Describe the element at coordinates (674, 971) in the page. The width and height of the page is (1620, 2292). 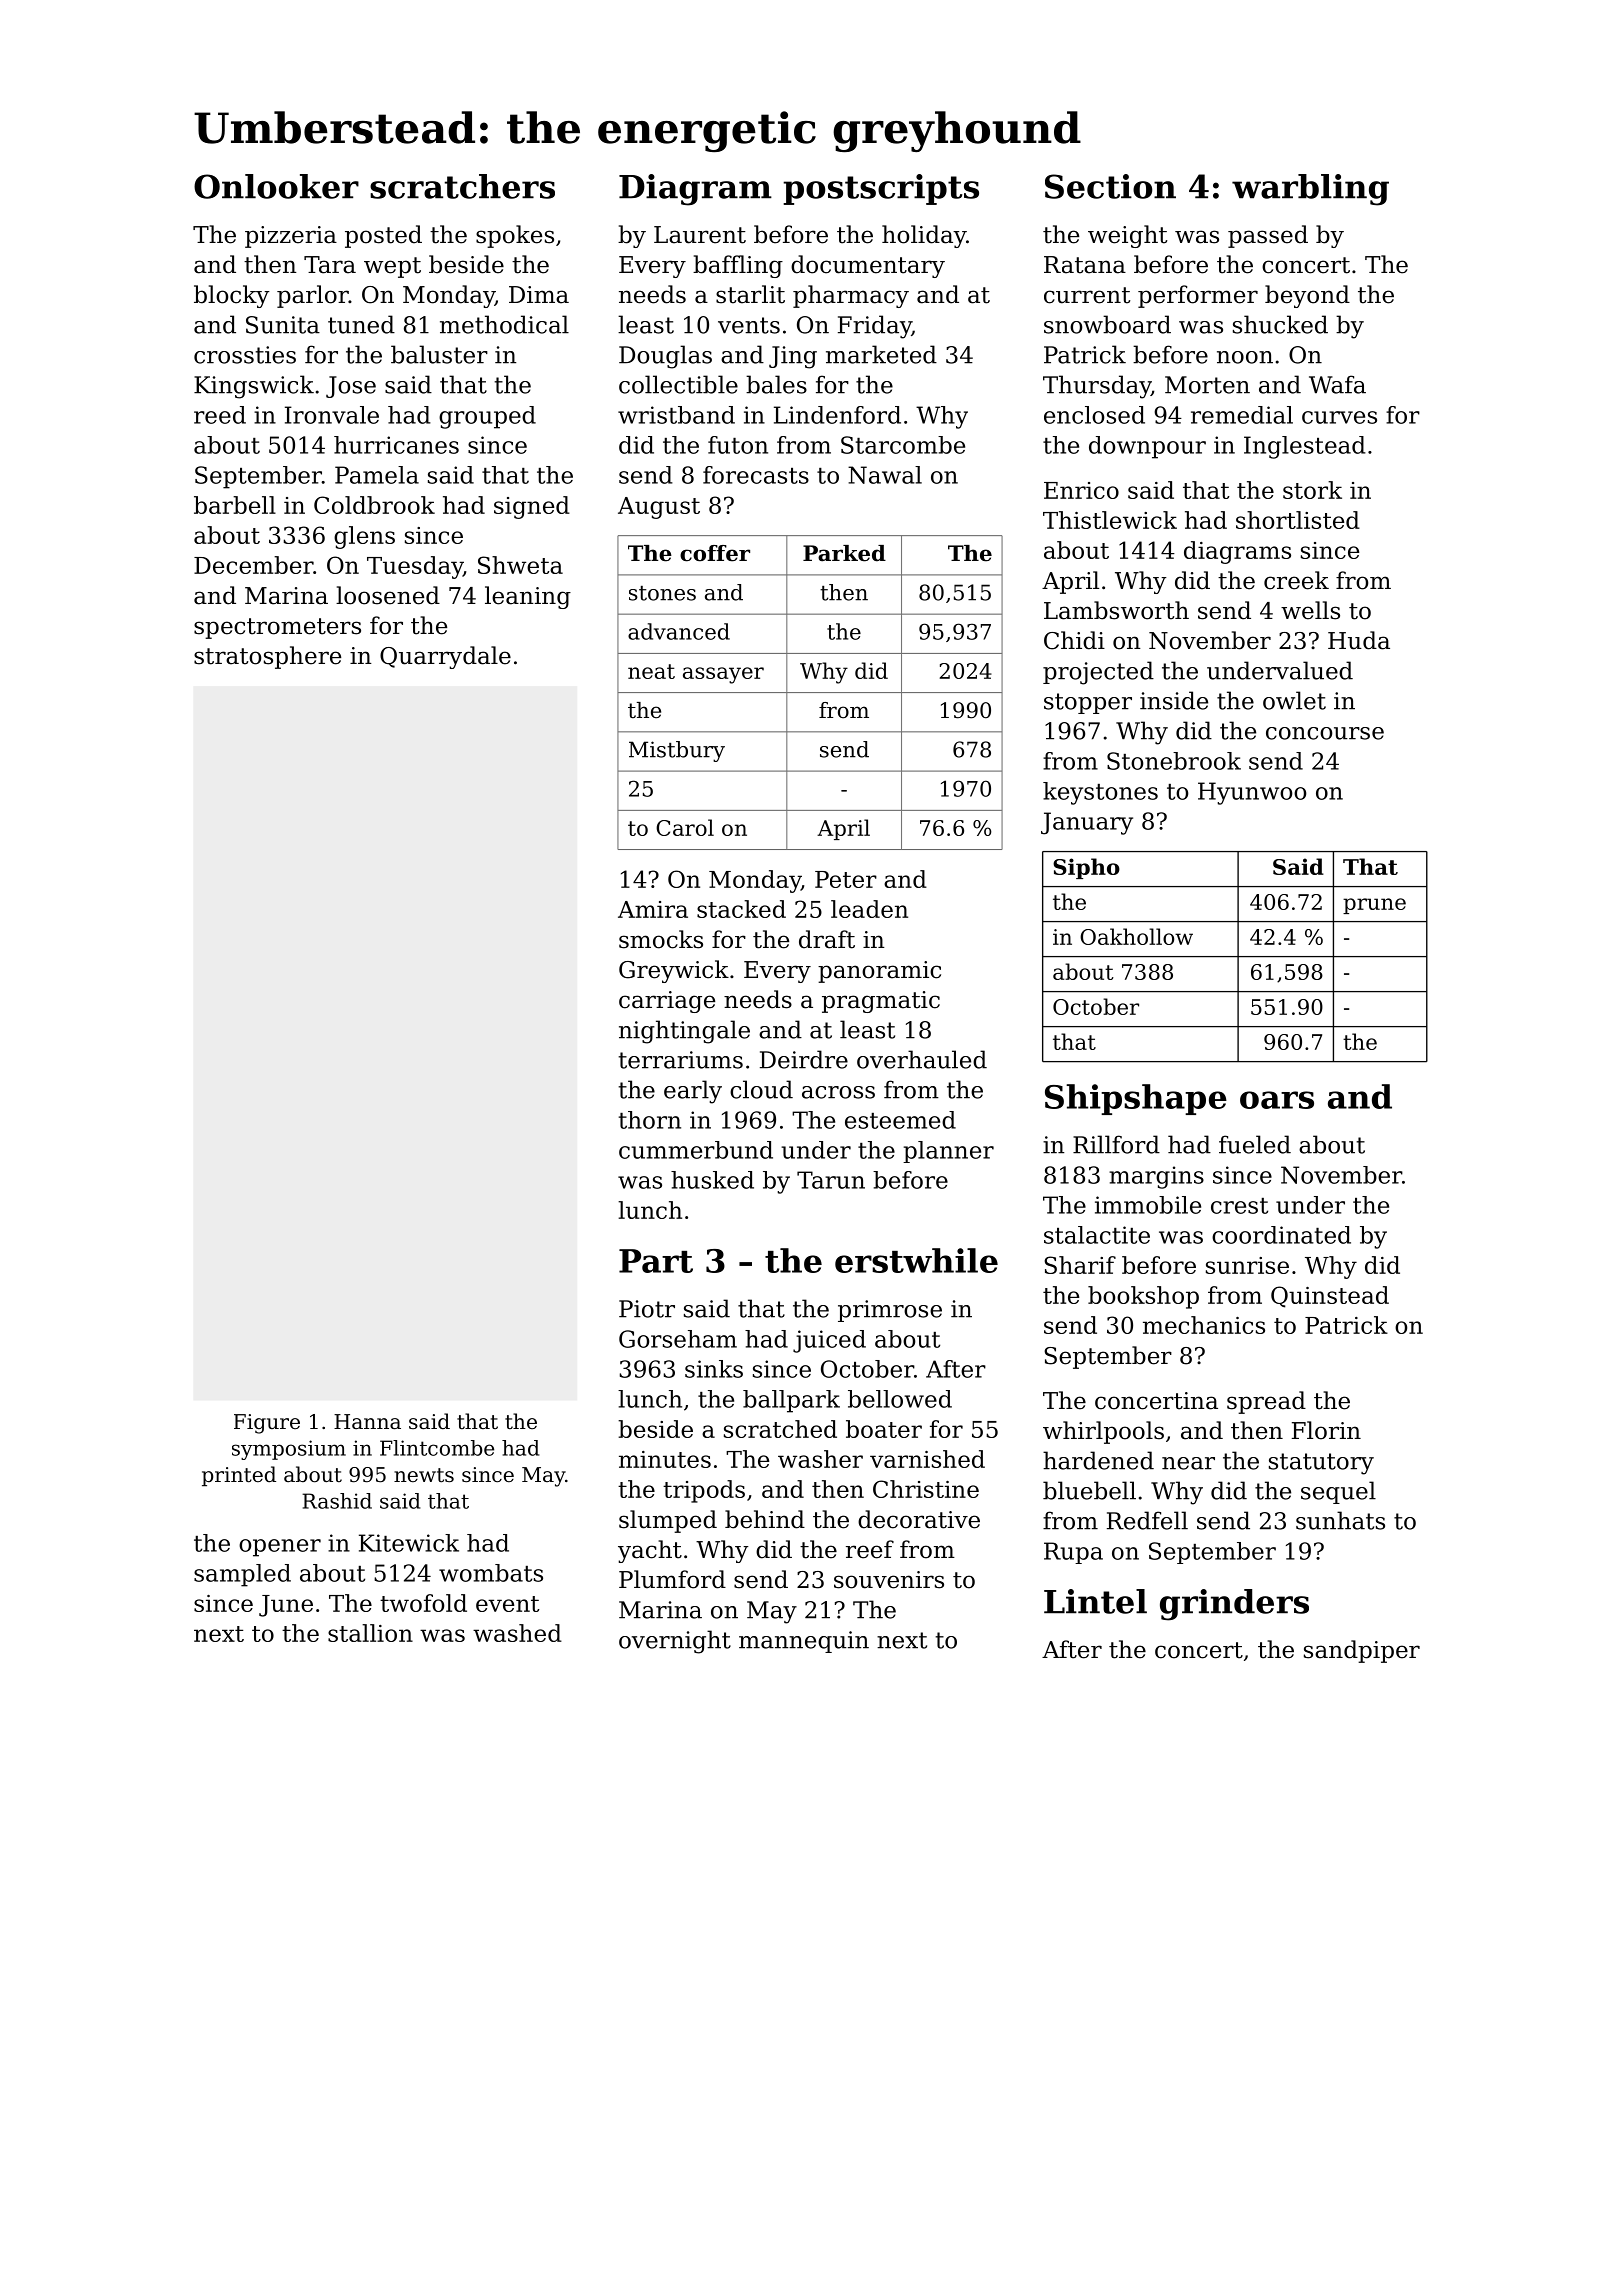
I see `Greywick` at that location.
